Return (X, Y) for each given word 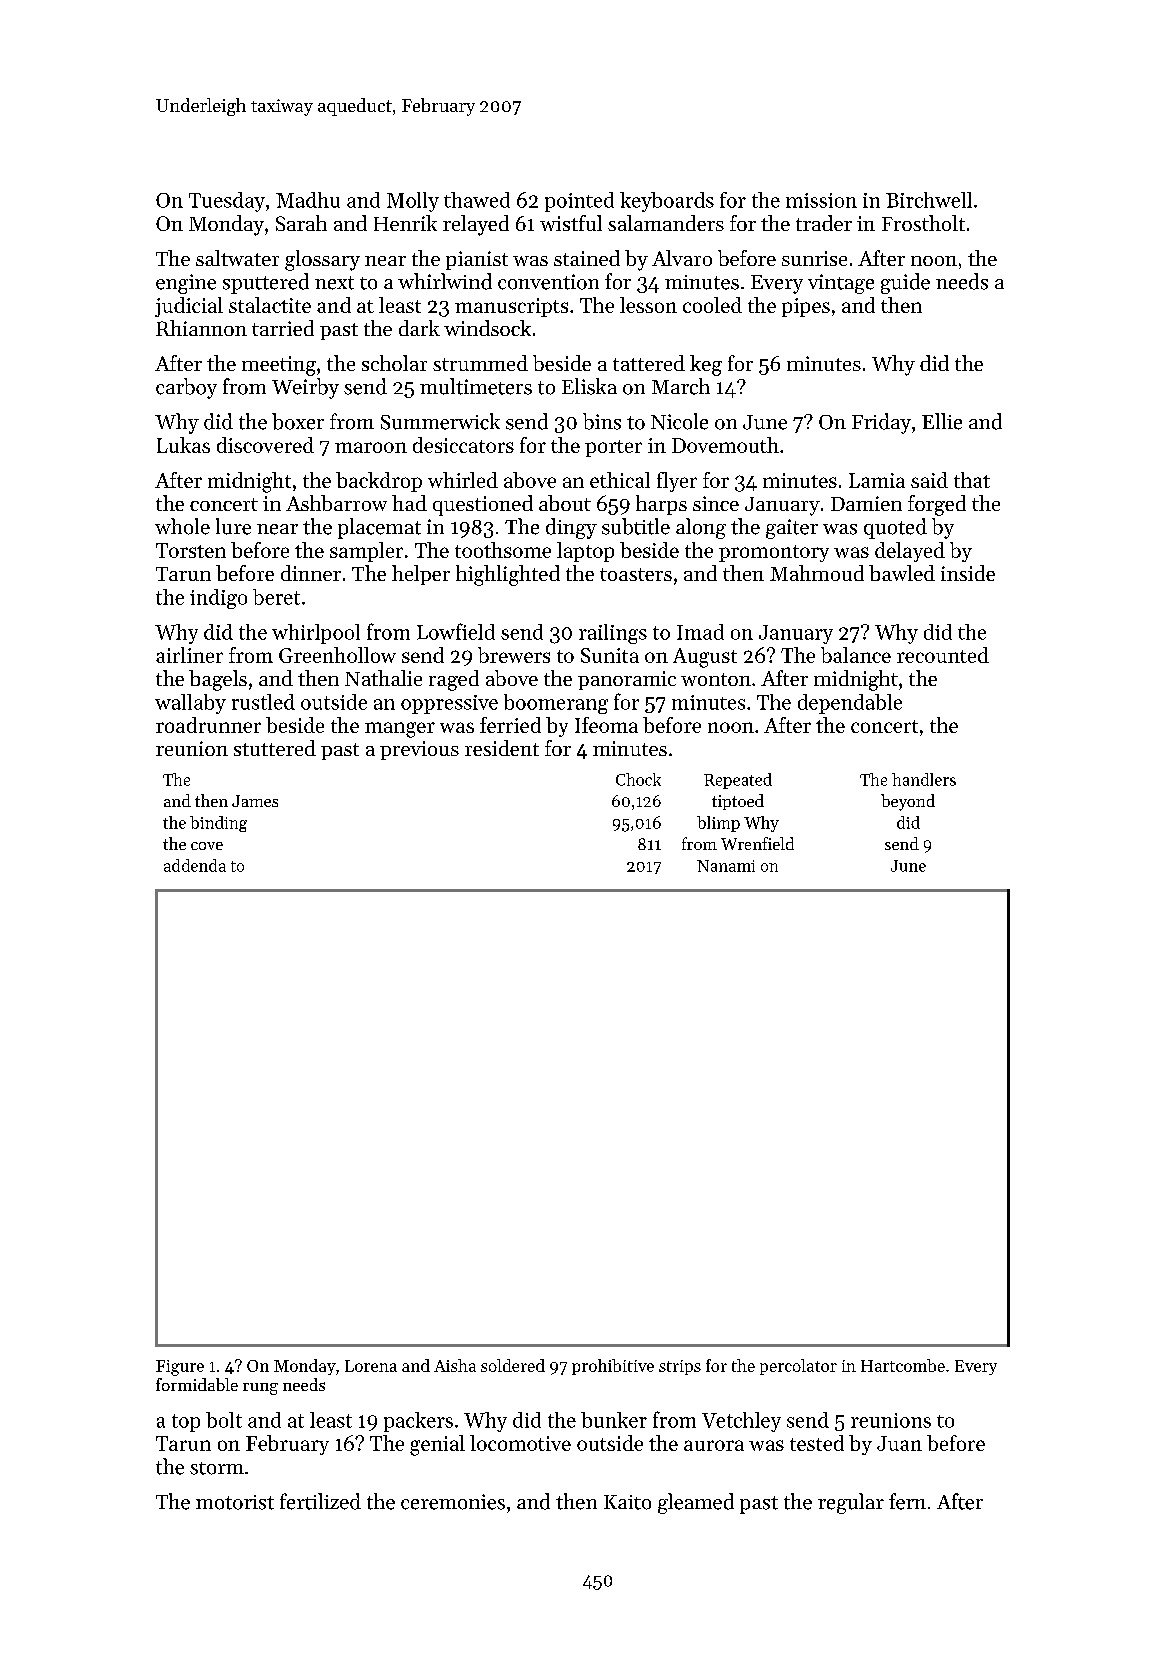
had (409, 503)
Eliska (589, 386)
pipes (806, 307)
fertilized (320, 1501)
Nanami (726, 866)
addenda (195, 865)
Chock (638, 779)
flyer (677, 482)
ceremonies (453, 1502)
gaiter (792, 529)
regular (851, 1503)
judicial (189, 307)
